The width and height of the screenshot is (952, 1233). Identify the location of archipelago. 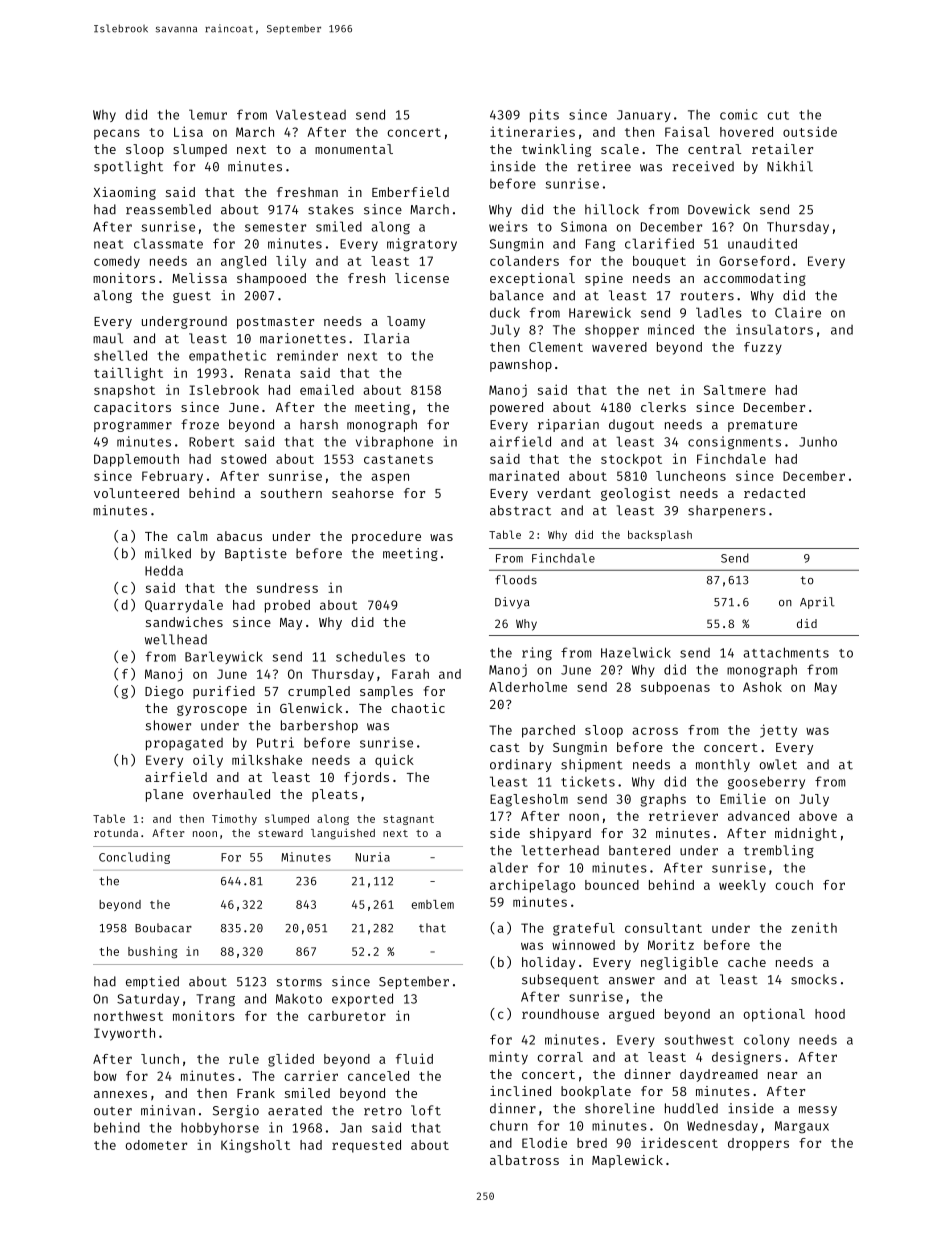
(532, 886).
